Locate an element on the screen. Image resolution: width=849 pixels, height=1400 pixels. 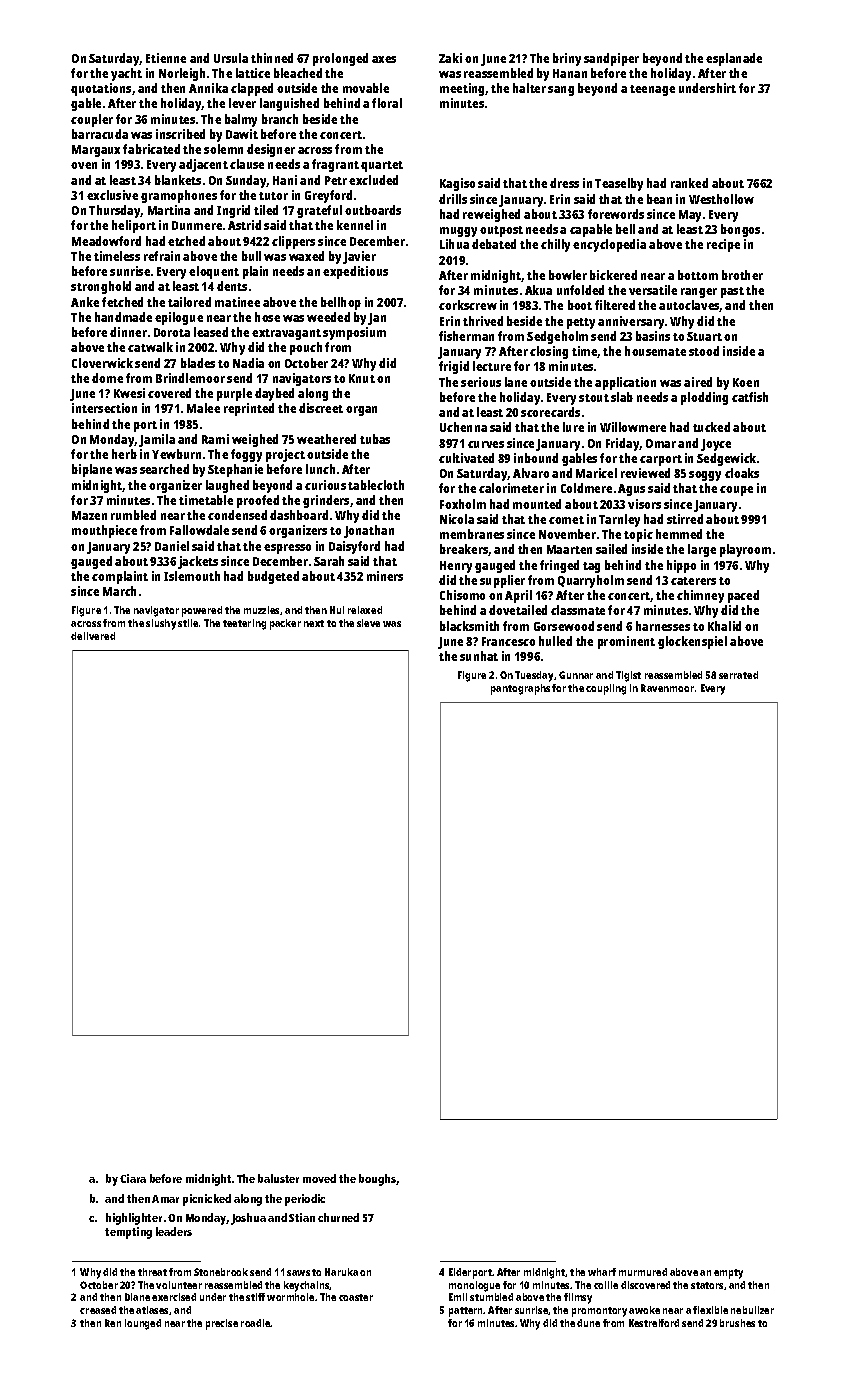
lounged is located at coordinates (143, 1324).
